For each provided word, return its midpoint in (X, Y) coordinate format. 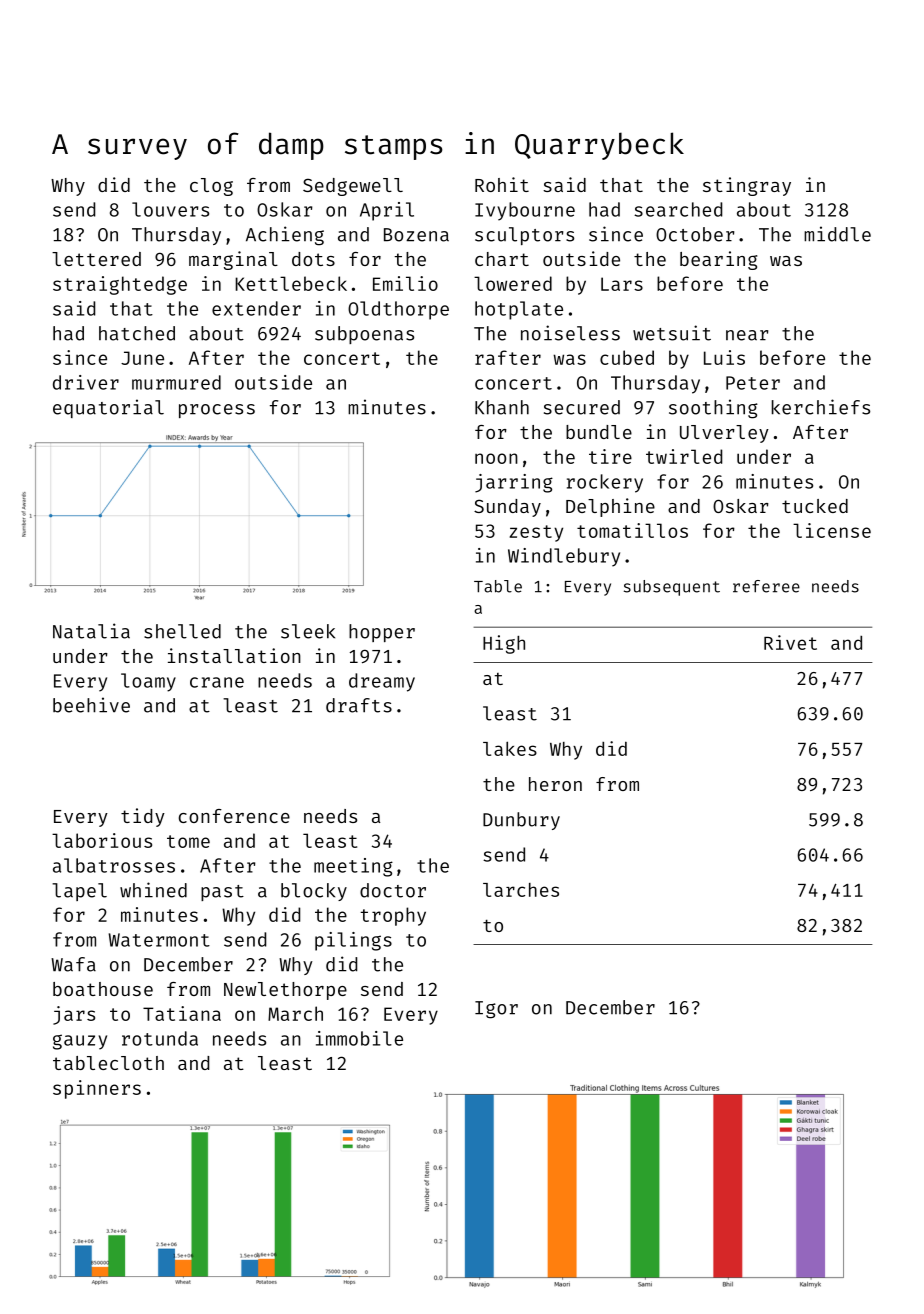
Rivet (790, 642)
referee (766, 586)
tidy (143, 817)
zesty (536, 533)
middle (837, 234)
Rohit (502, 184)
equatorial (108, 408)
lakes (510, 748)
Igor (496, 1010)
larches (521, 890)
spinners (97, 1089)
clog (211, 187)
